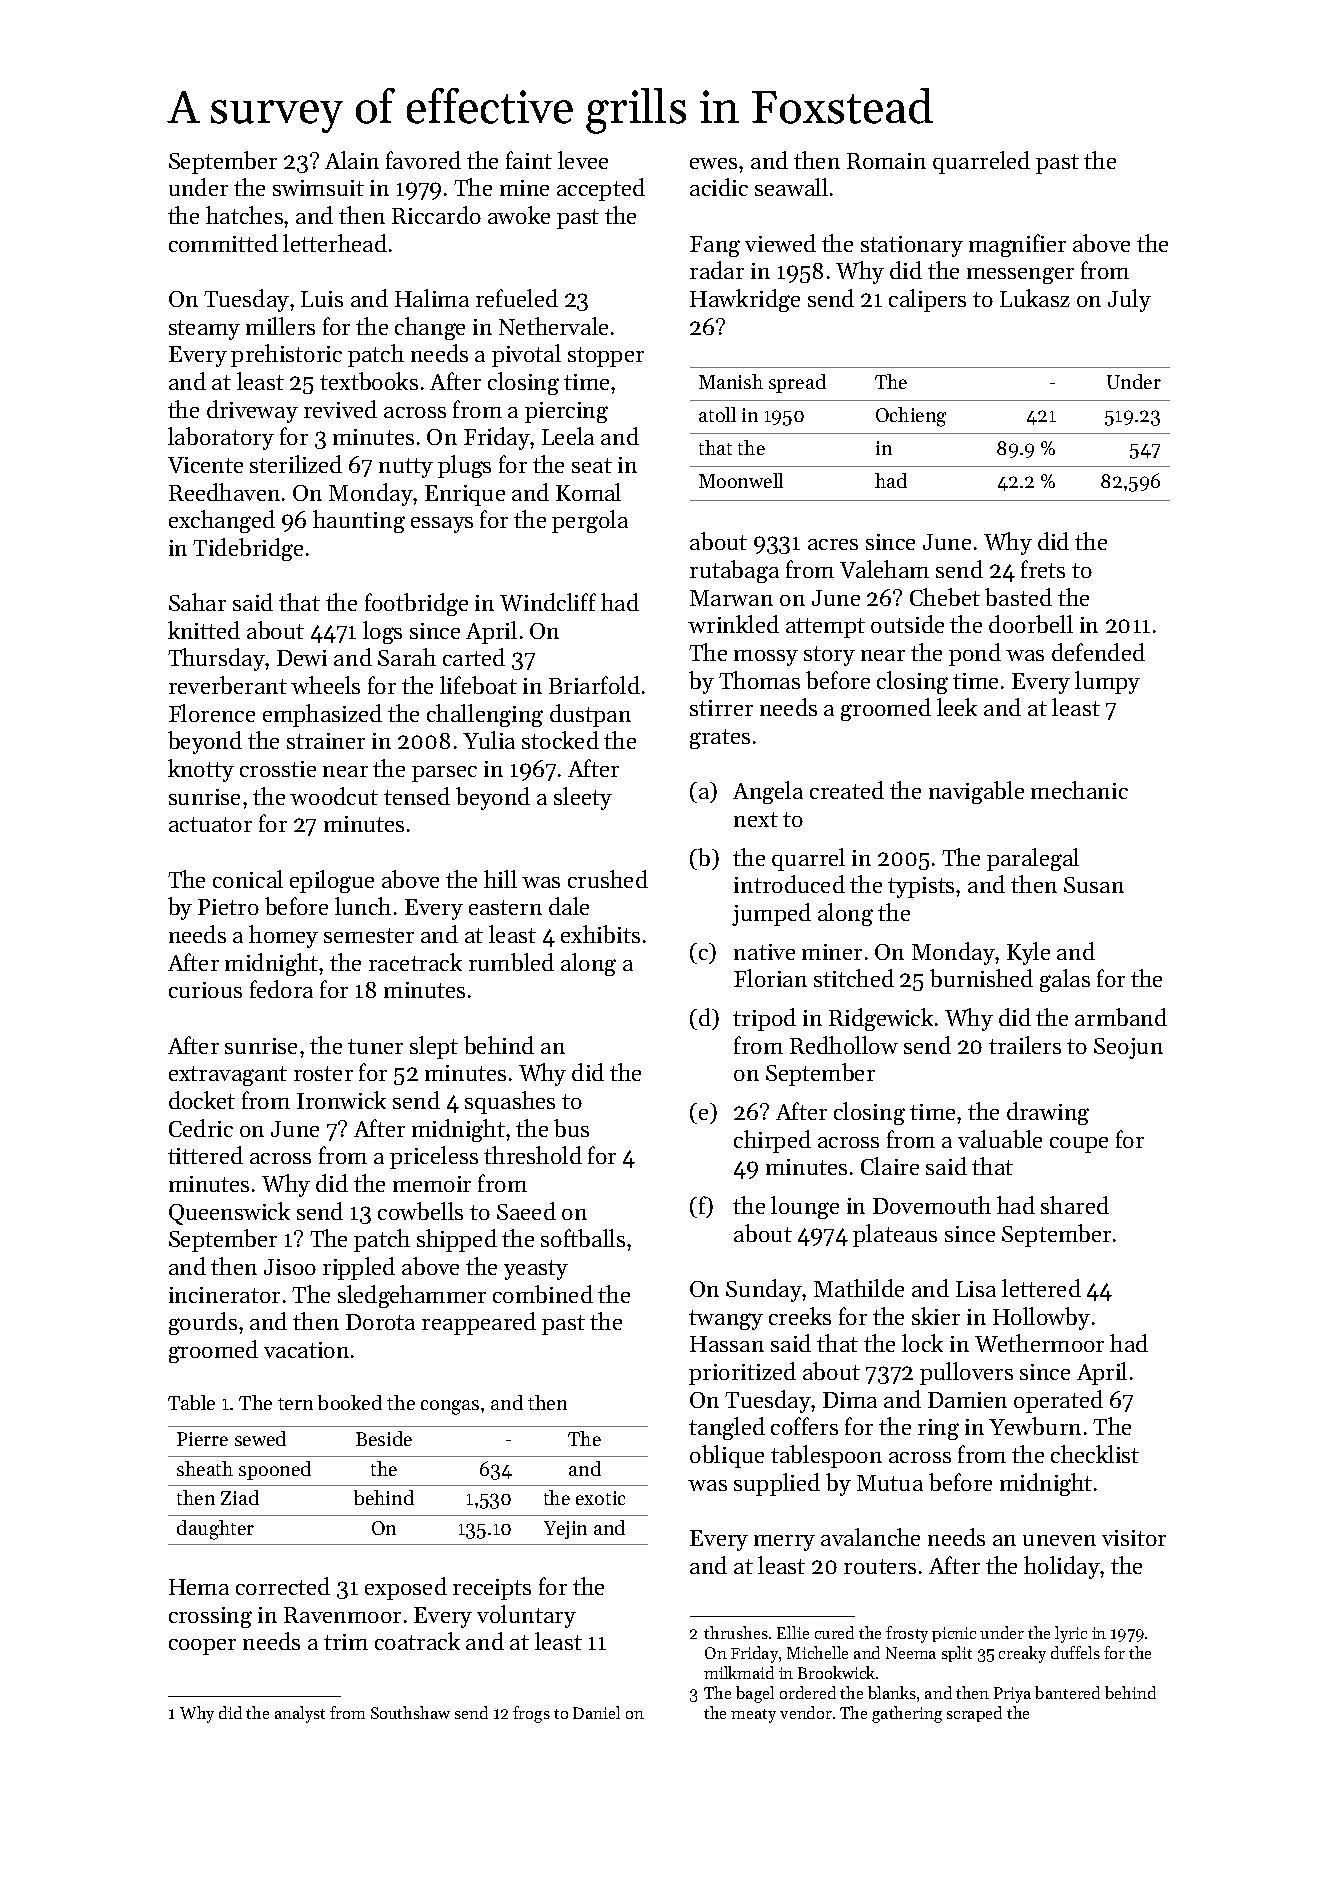 The width and height of the document is (1338, 1893). What do you see at coordinates (1098, 652) in the document?
I see `defended` at bounding box center [1098, 652].
